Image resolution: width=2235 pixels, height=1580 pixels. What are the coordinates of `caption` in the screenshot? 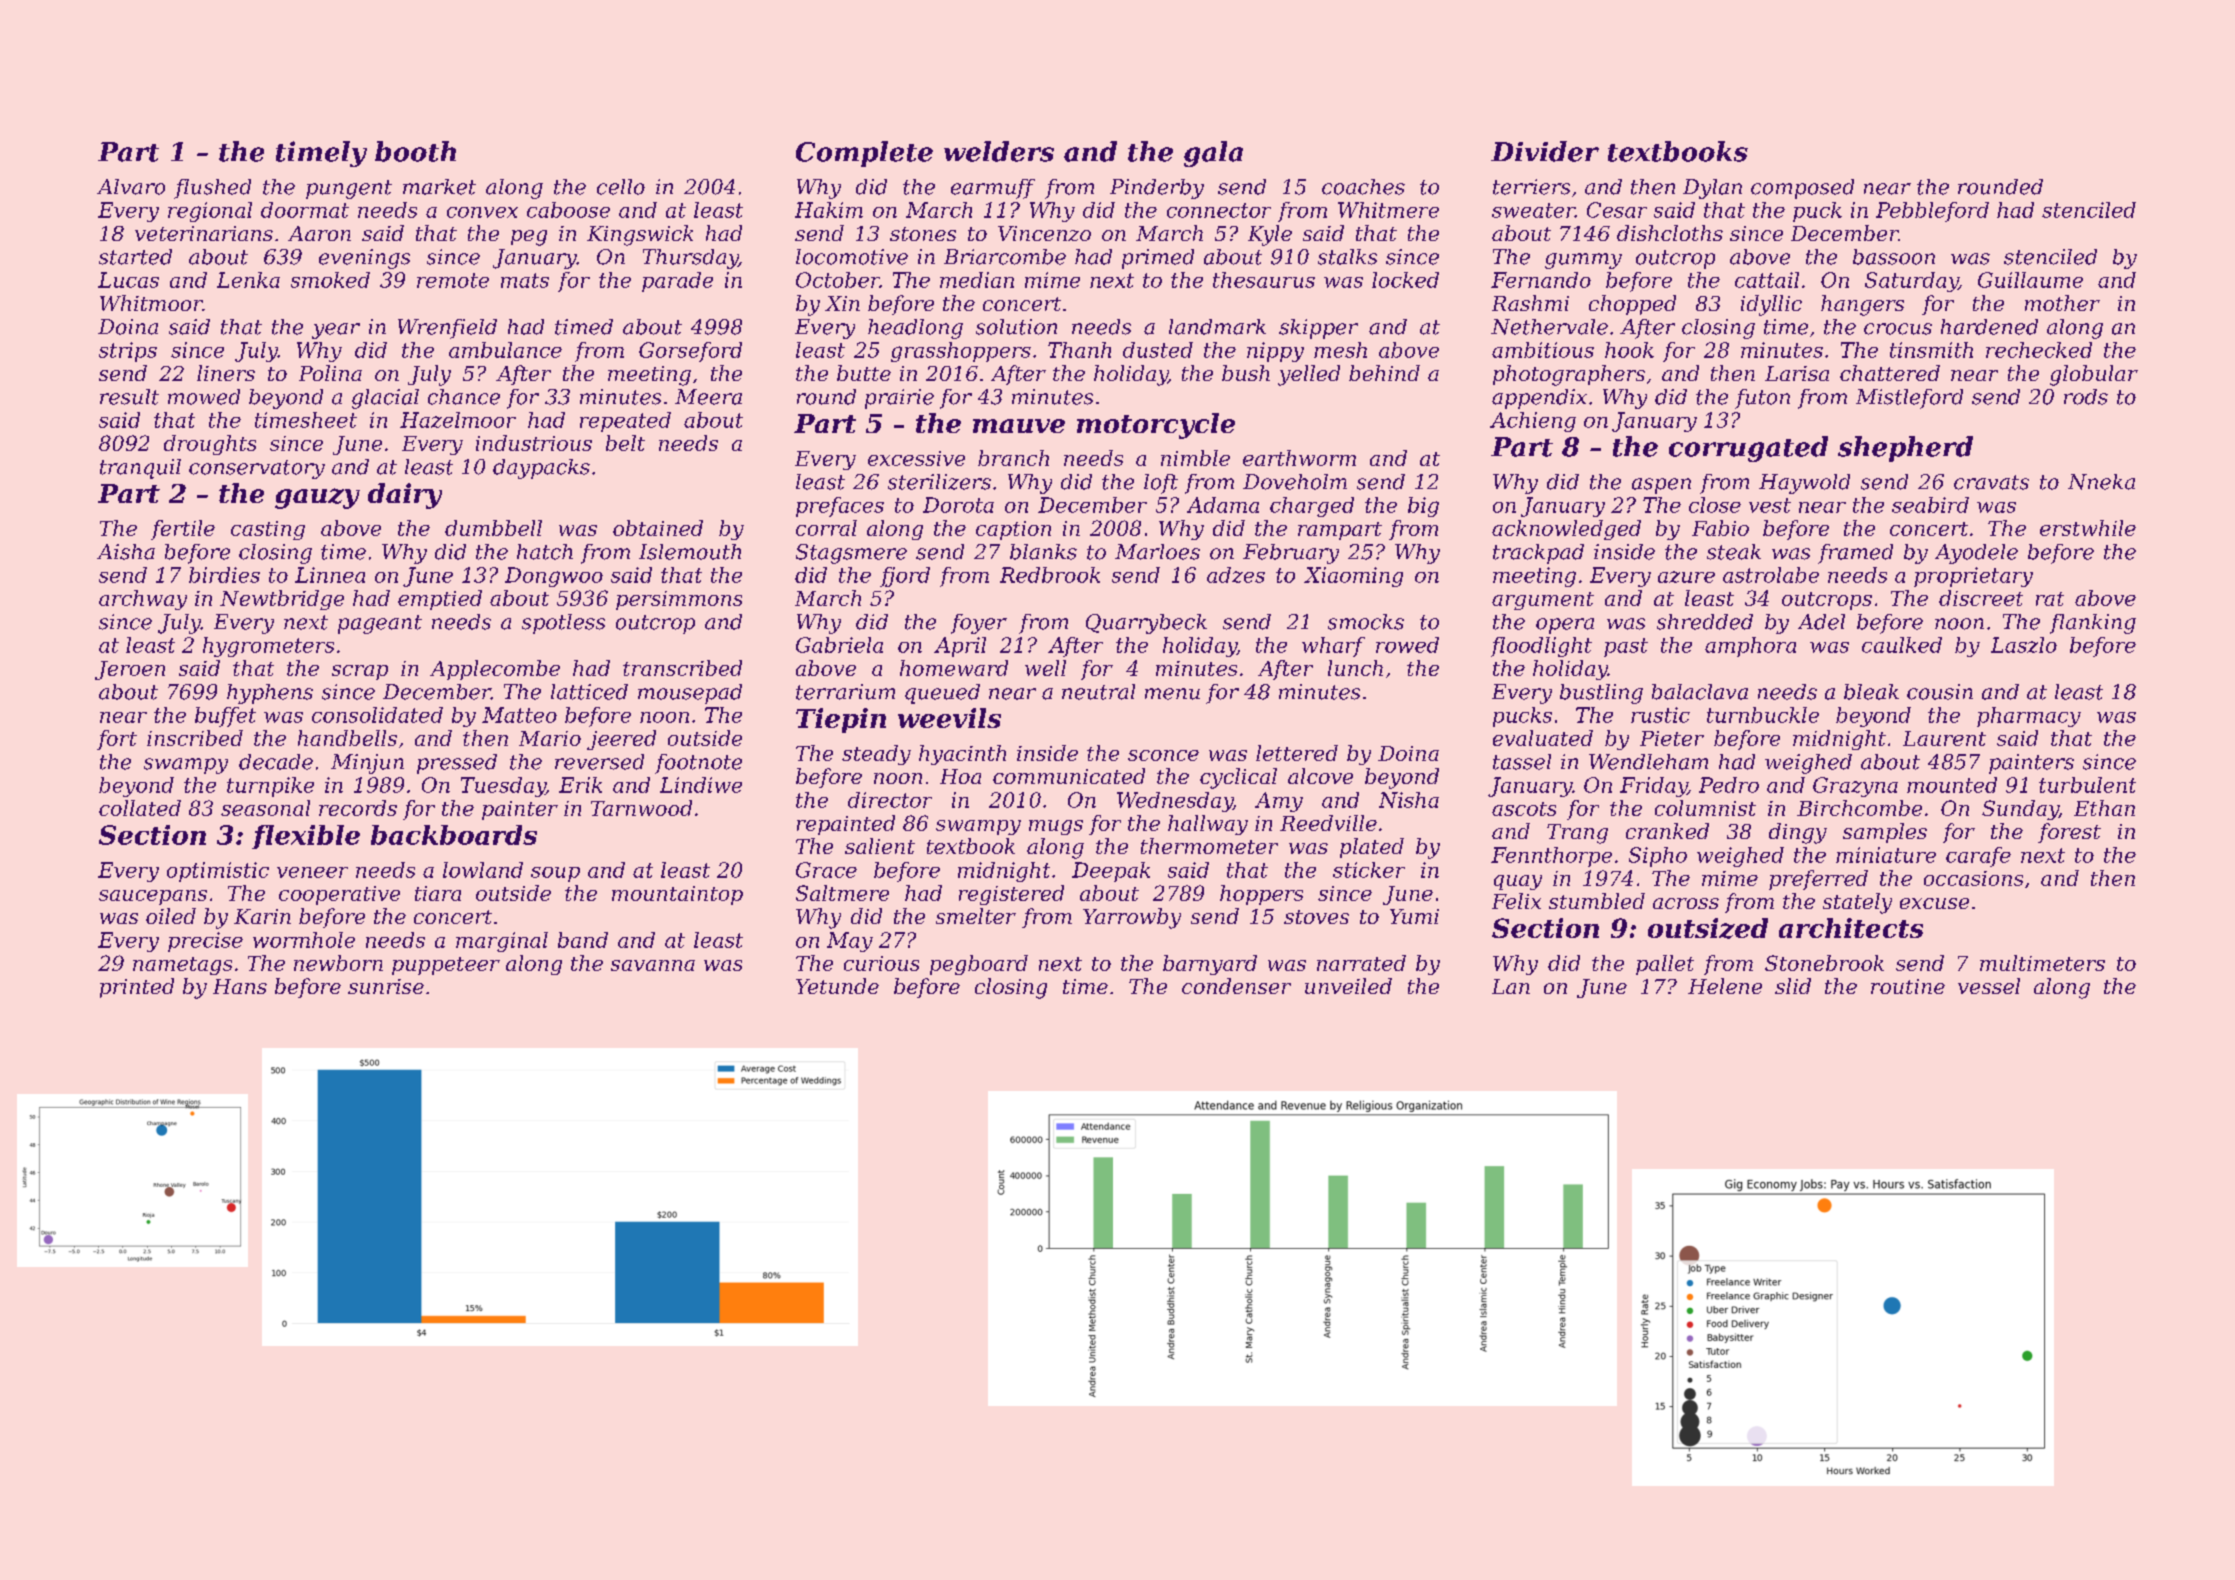 It's located at (1013, 530).
